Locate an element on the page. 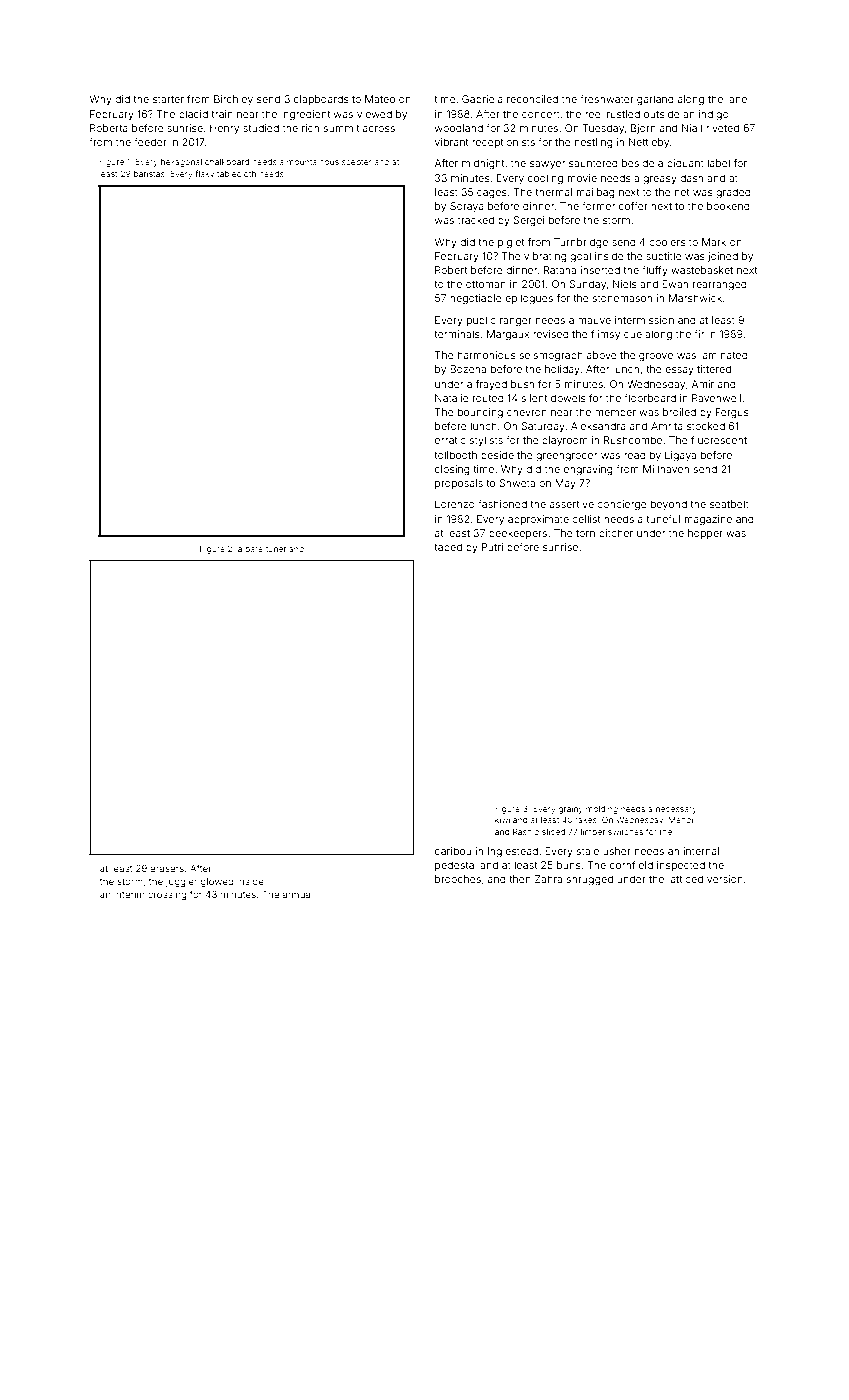 Image resolution: width=849 pixels, height=1400 pixels. greasy is located at coordinates (660, 180).
